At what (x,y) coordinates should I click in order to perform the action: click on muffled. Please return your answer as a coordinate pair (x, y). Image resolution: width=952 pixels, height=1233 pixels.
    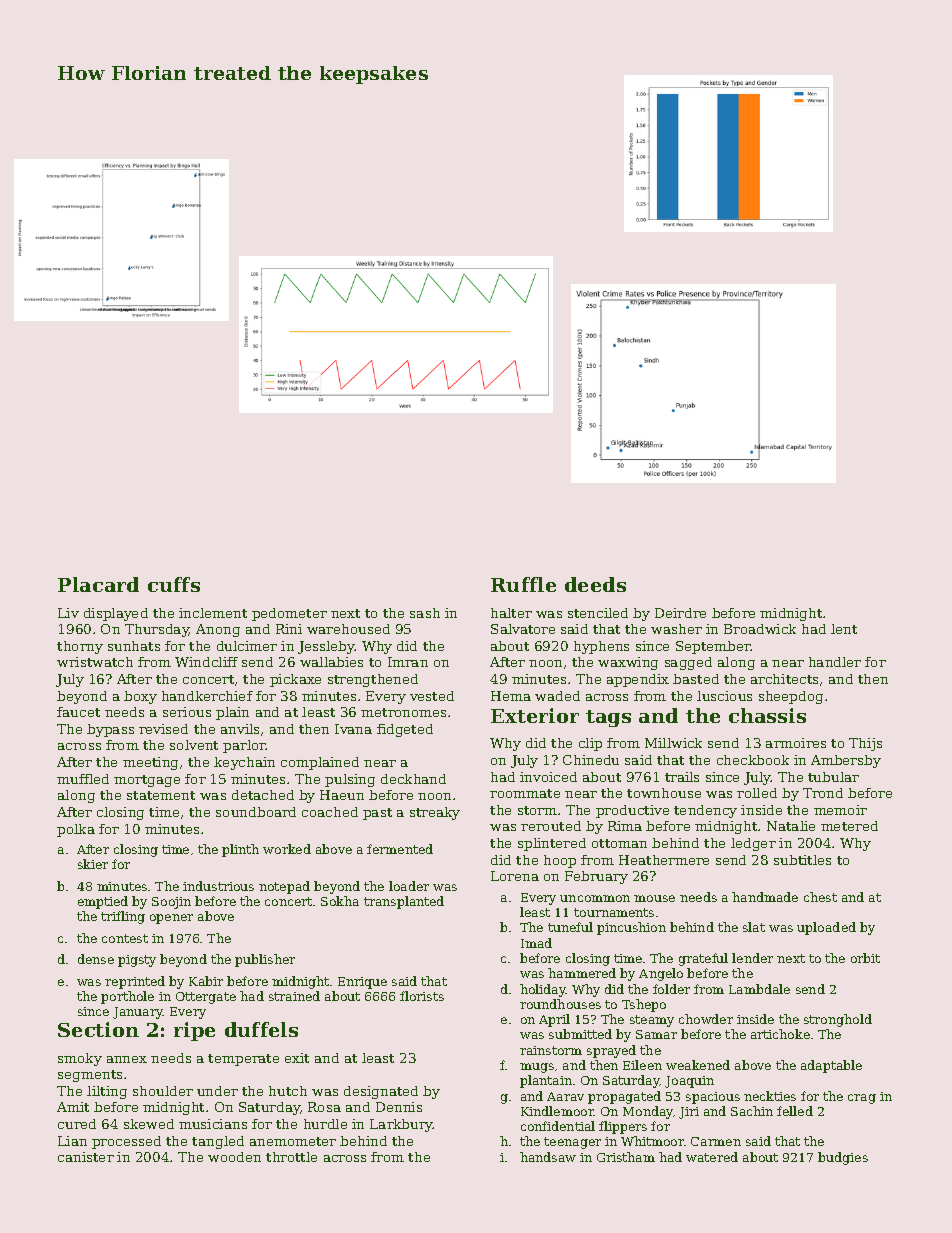
    Looking at the image, I should click on (83, 779).
